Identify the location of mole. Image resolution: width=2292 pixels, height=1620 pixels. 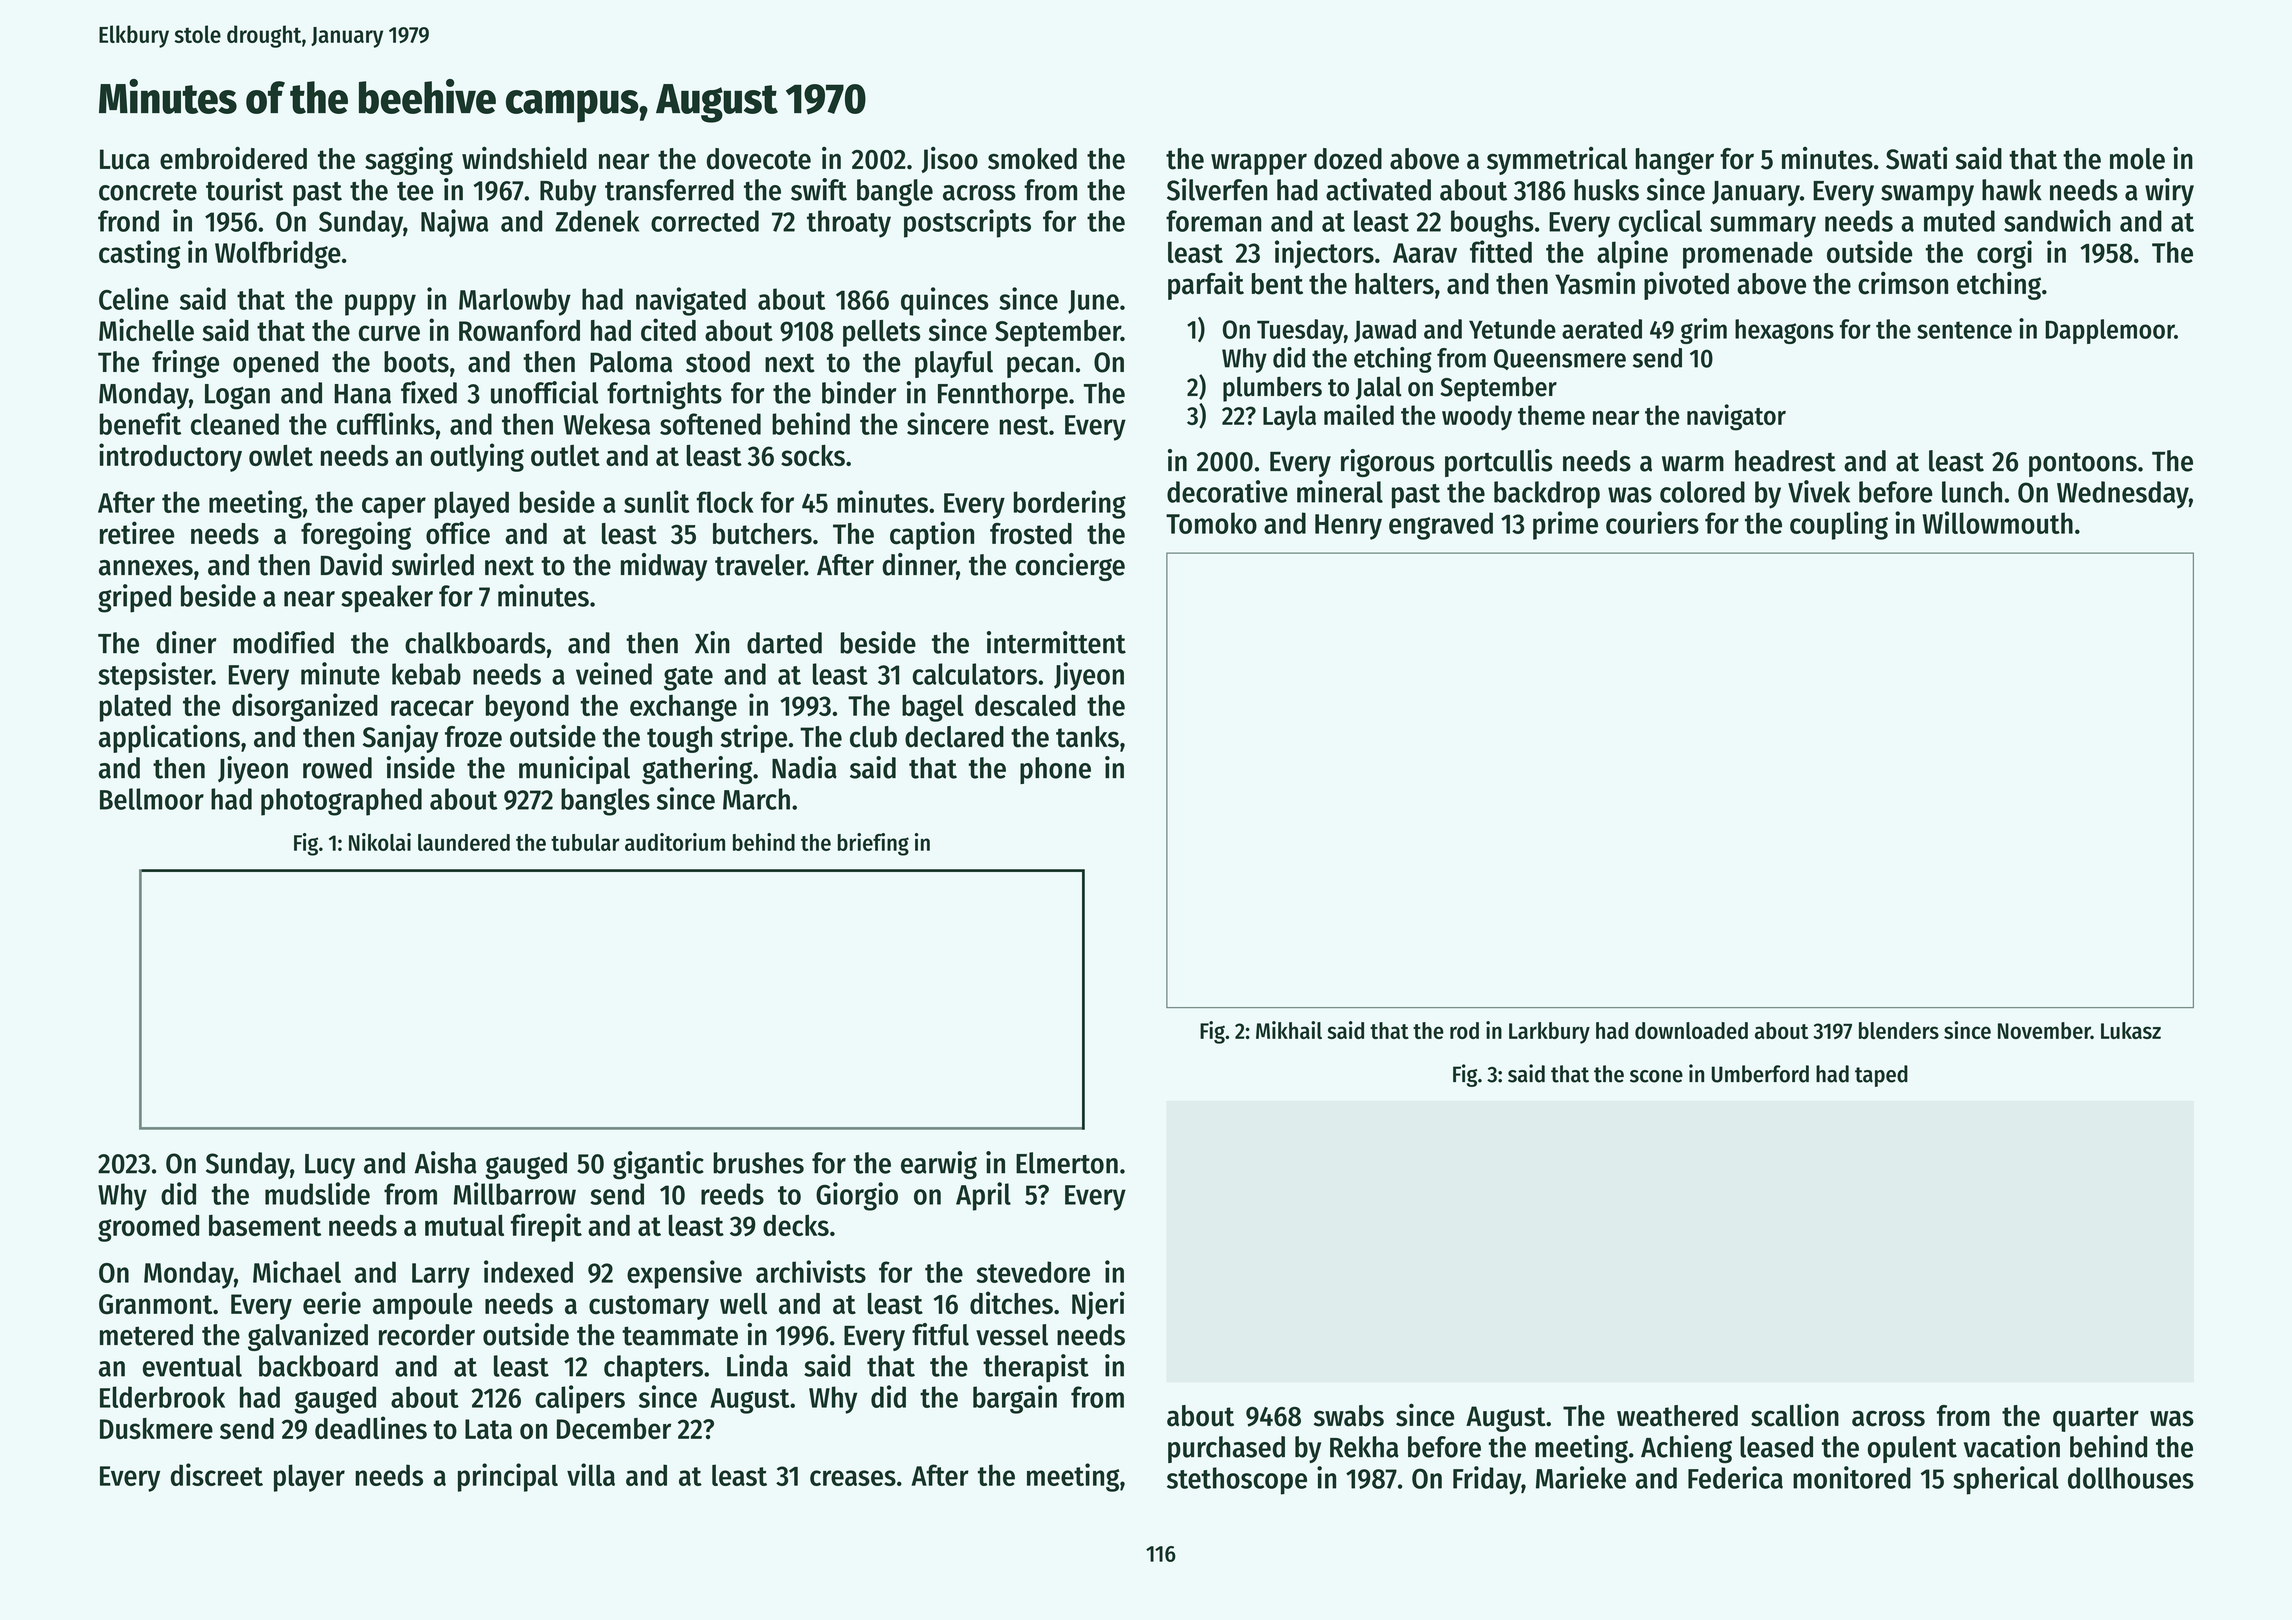
(2137, 159).
